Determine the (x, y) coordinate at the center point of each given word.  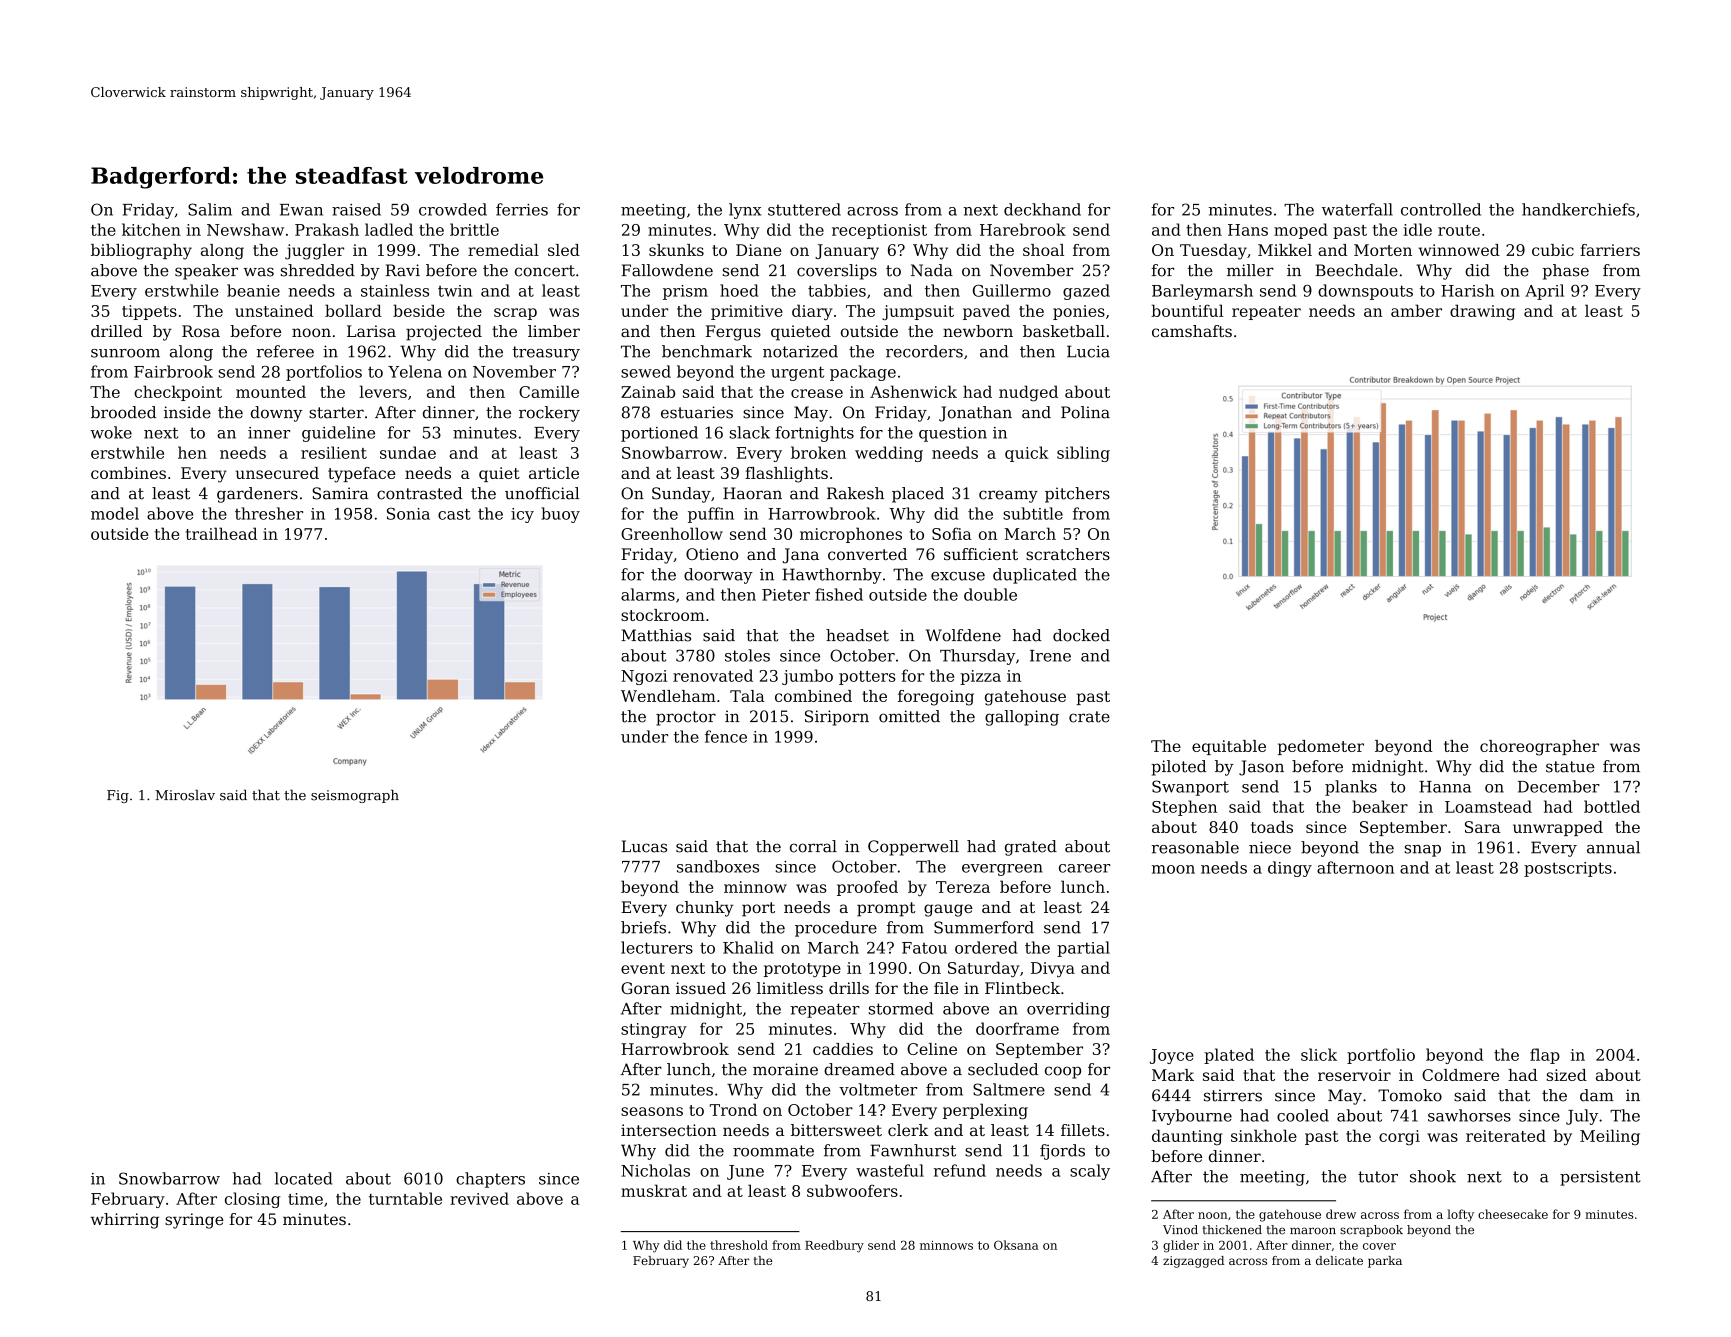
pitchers (1077, 495)
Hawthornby (832, 576)
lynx (745, 211)
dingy (1290, 869)
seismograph (355, 796)
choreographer (1539, 748)
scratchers (1068, 554)
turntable (405, 1198)
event (643, 968)
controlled (1441, 209)
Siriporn (837, 718)
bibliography (141, 252)
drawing (1482, 312)
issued (701, 988)
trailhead (221, 533)
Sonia (408, 514)
